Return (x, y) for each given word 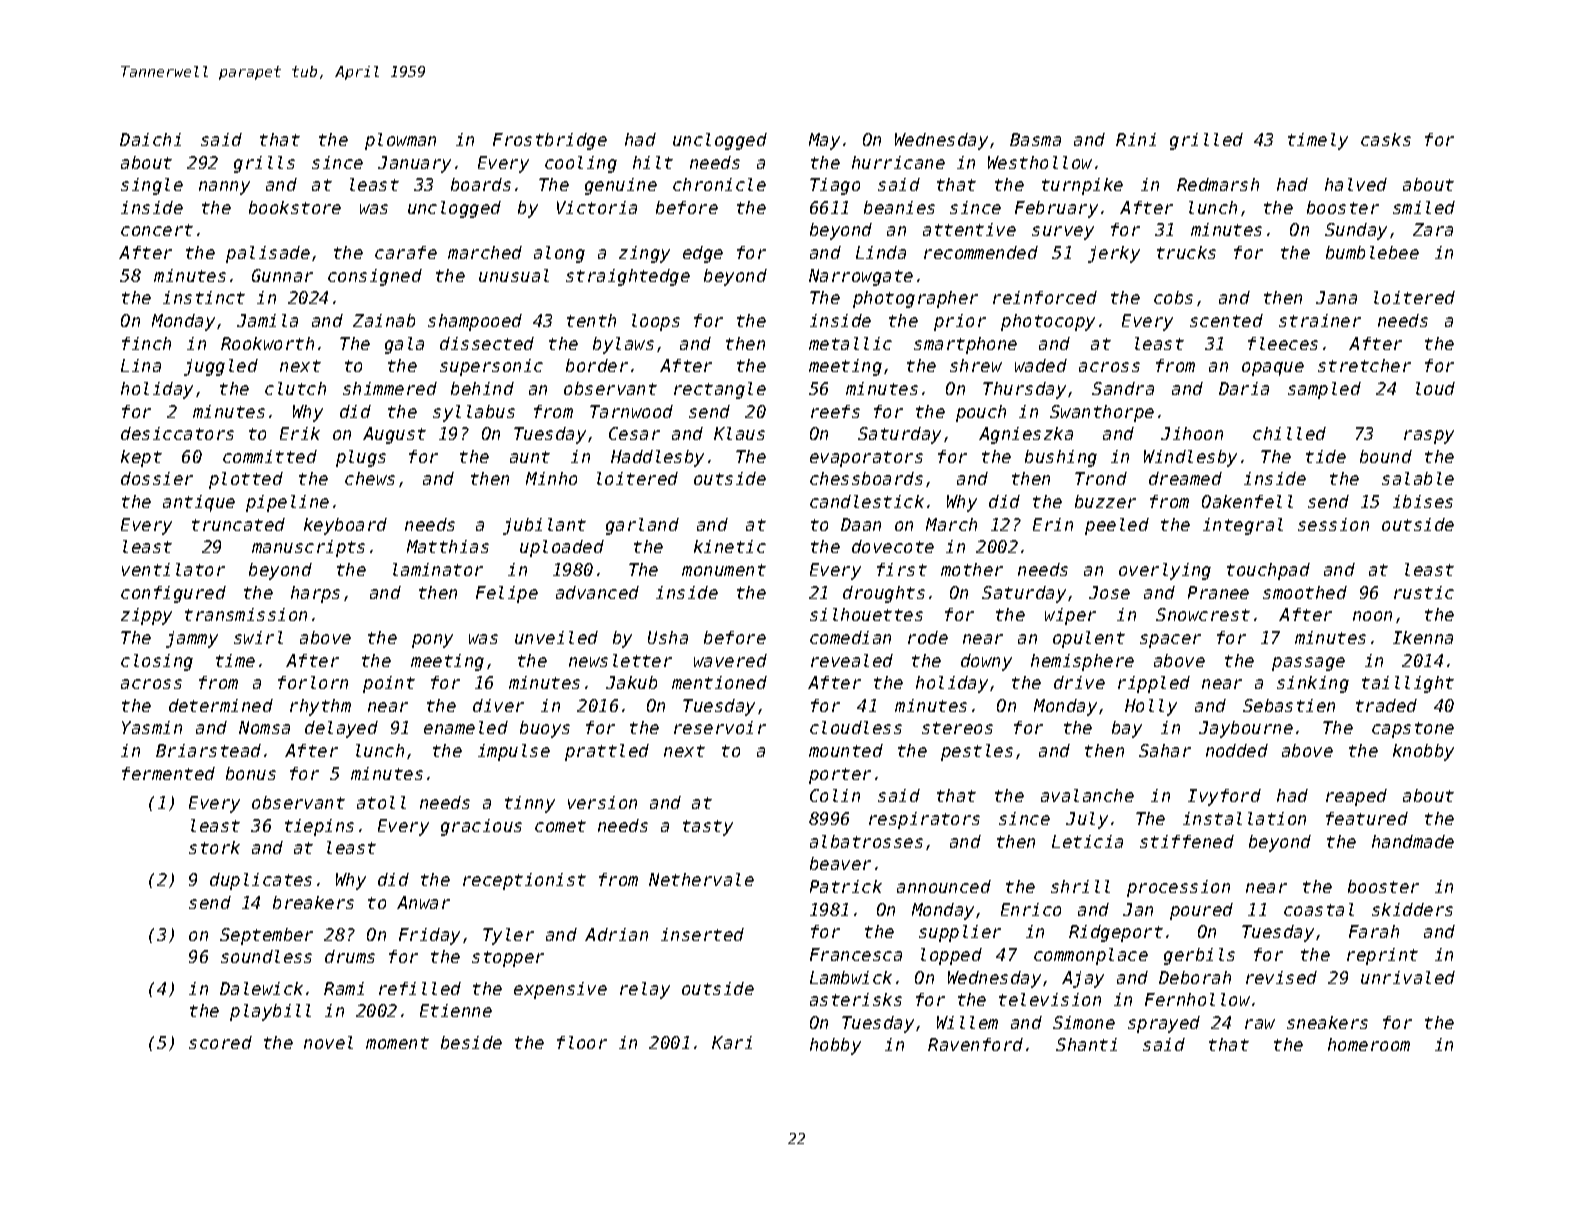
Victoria (597, 207)
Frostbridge (550, 141)
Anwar (423, 902)
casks (1386, 139)
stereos (957, 728)
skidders (1412, 909)
